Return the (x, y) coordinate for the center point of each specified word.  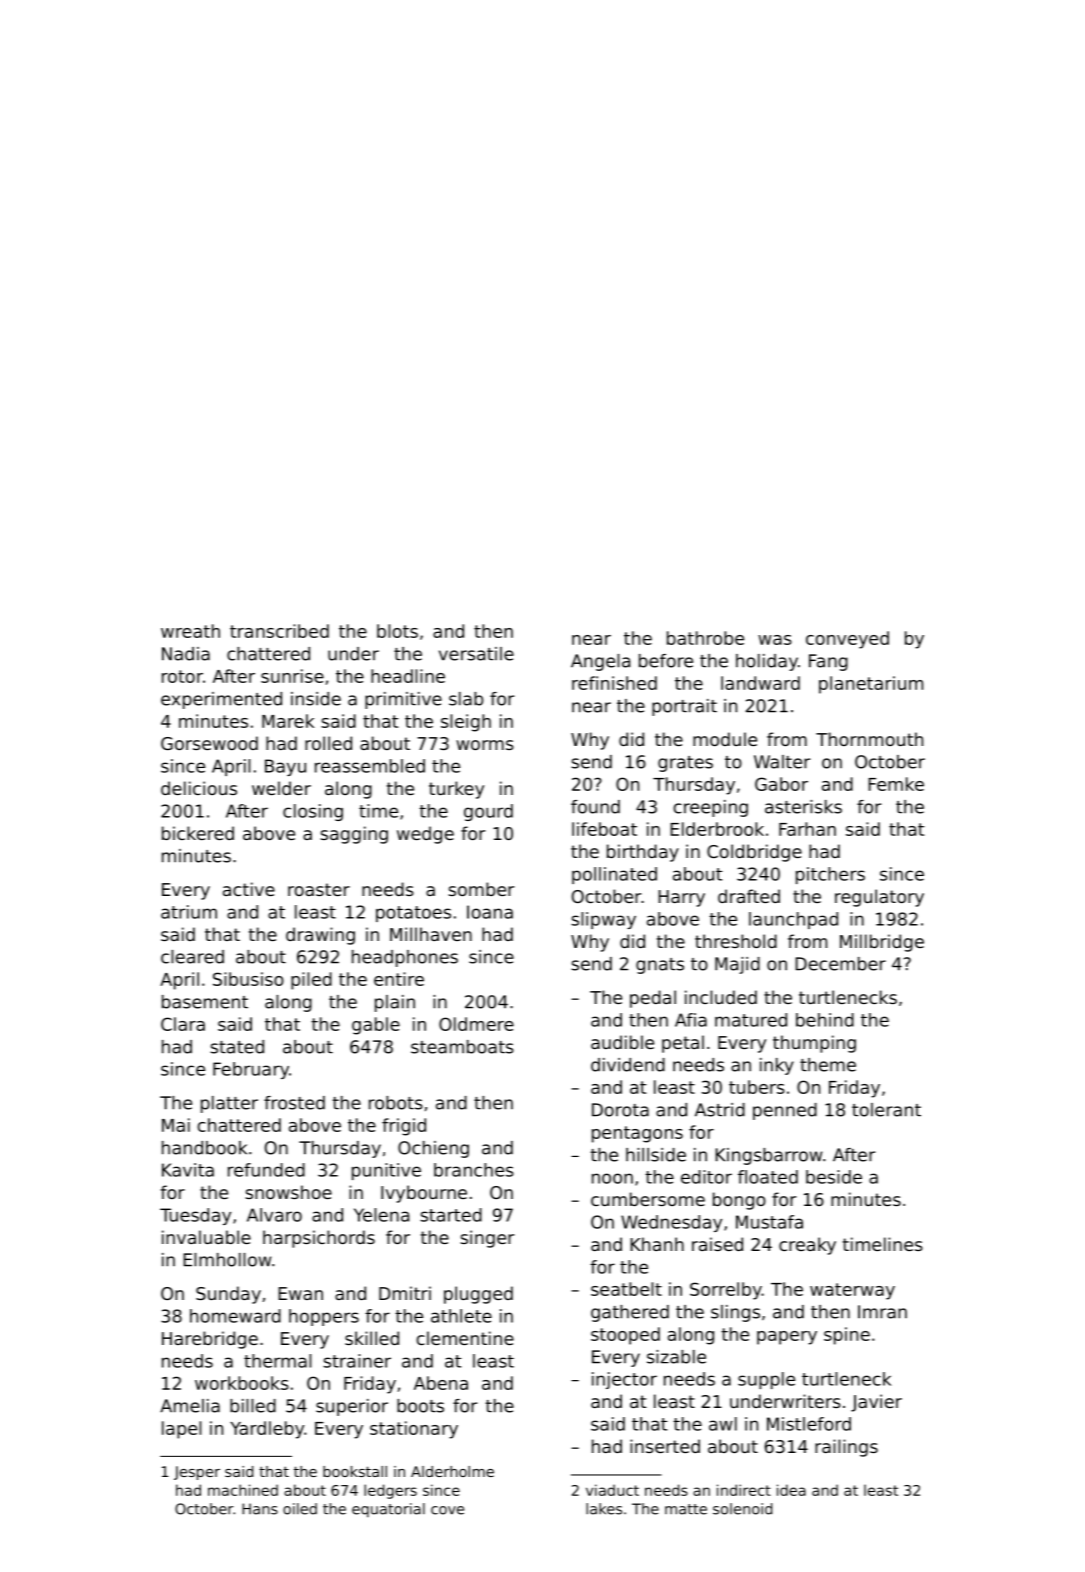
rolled (328, 743)
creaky (807, 1246)
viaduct (612, 1490)
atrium (189, 912)
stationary (414, 1430)
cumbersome (648, 1199)
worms (485, 745)
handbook (204, 1148)
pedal (653, 999)
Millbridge (882, 943)
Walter (782, 762)
